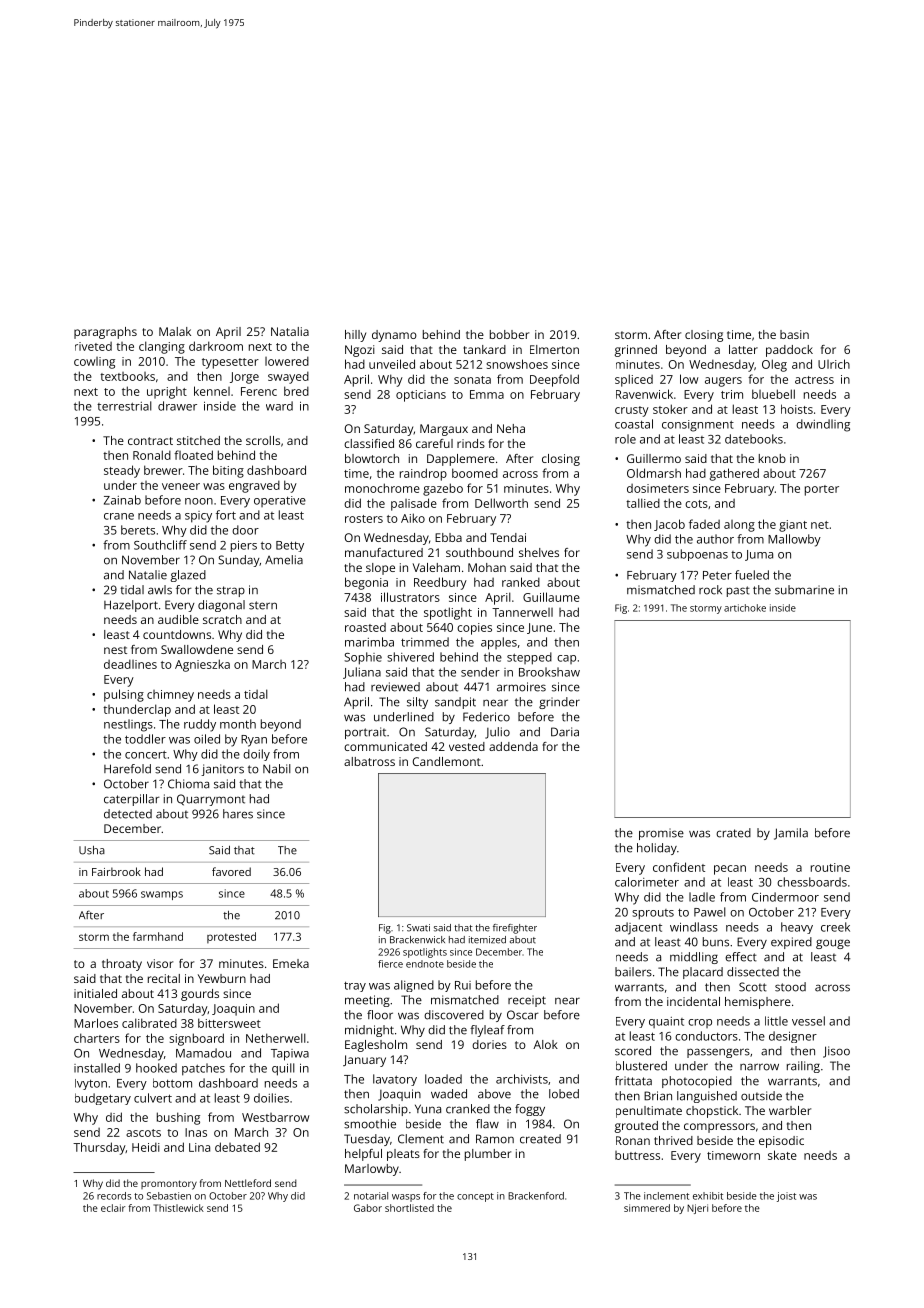 This image has width=924, height=1308. What do you see at coordinates (119, 516) in the image?
I see `crane` at bounding box center [119, 516].
